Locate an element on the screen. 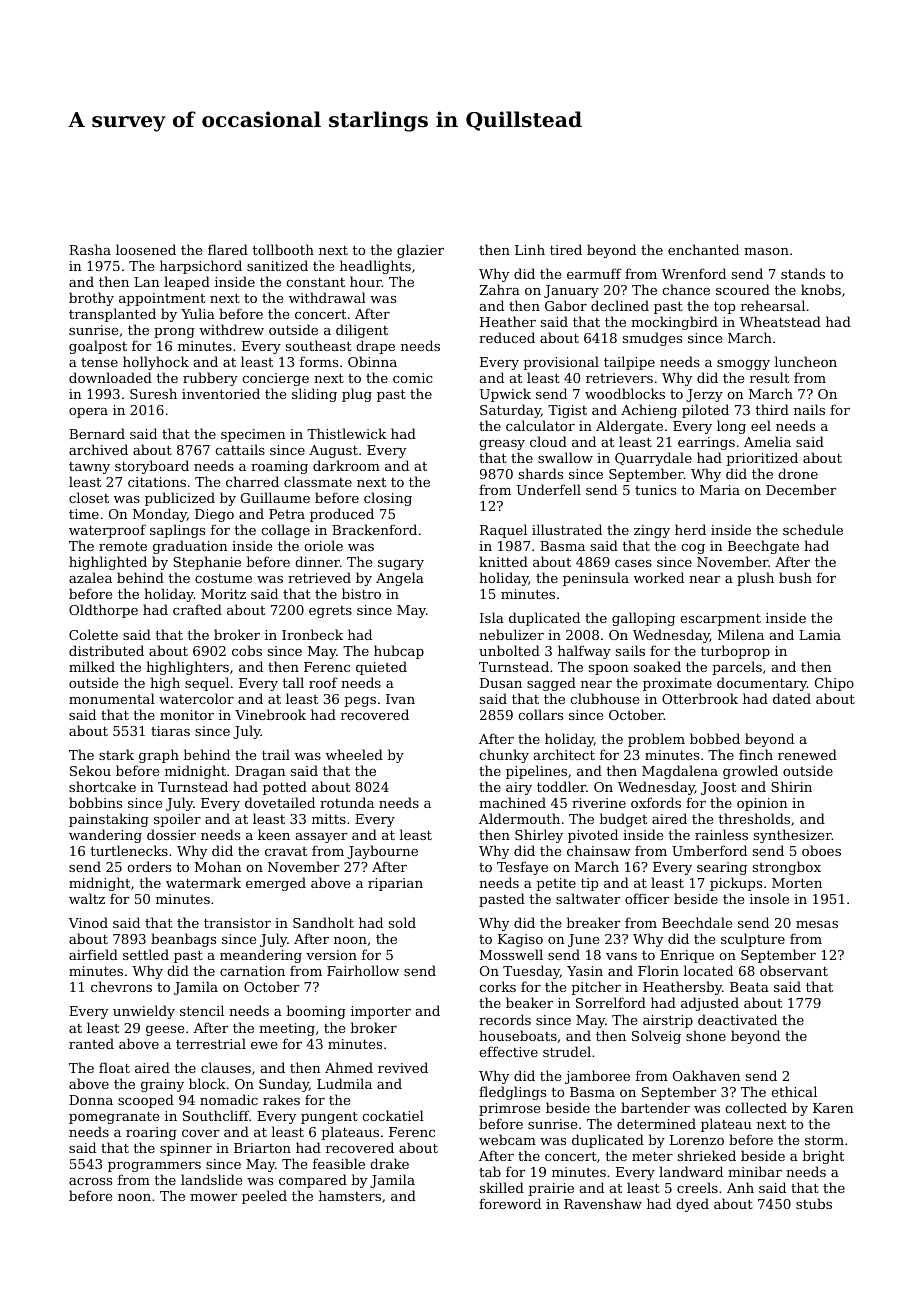  Shirin is located at coordinates (791, 786).
